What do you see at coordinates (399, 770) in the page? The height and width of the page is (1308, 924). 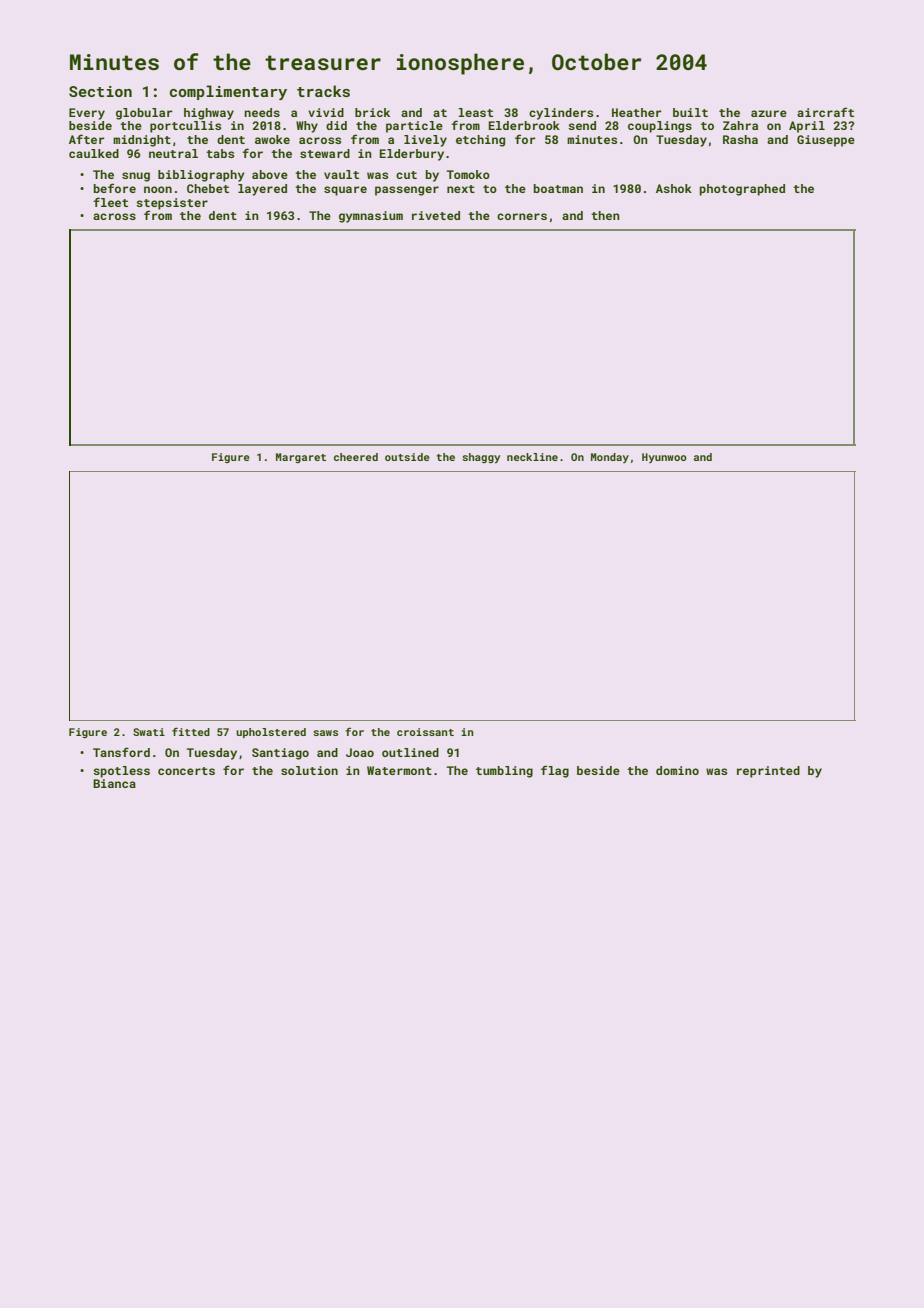 I see `Watermont` at bounding box center [399, 770].
